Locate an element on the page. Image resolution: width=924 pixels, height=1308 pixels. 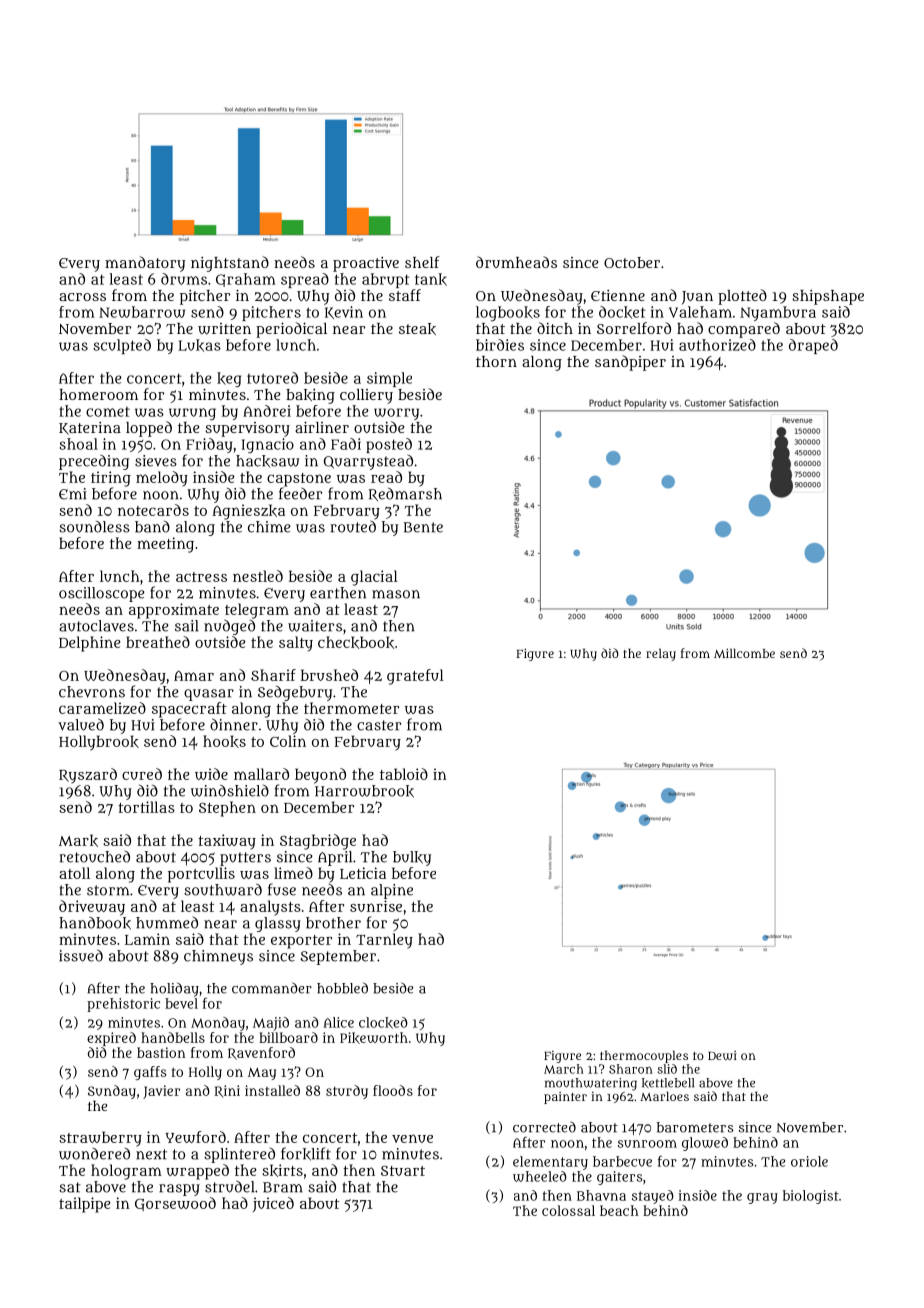
nightstand is located at coordinates (230, 264).
